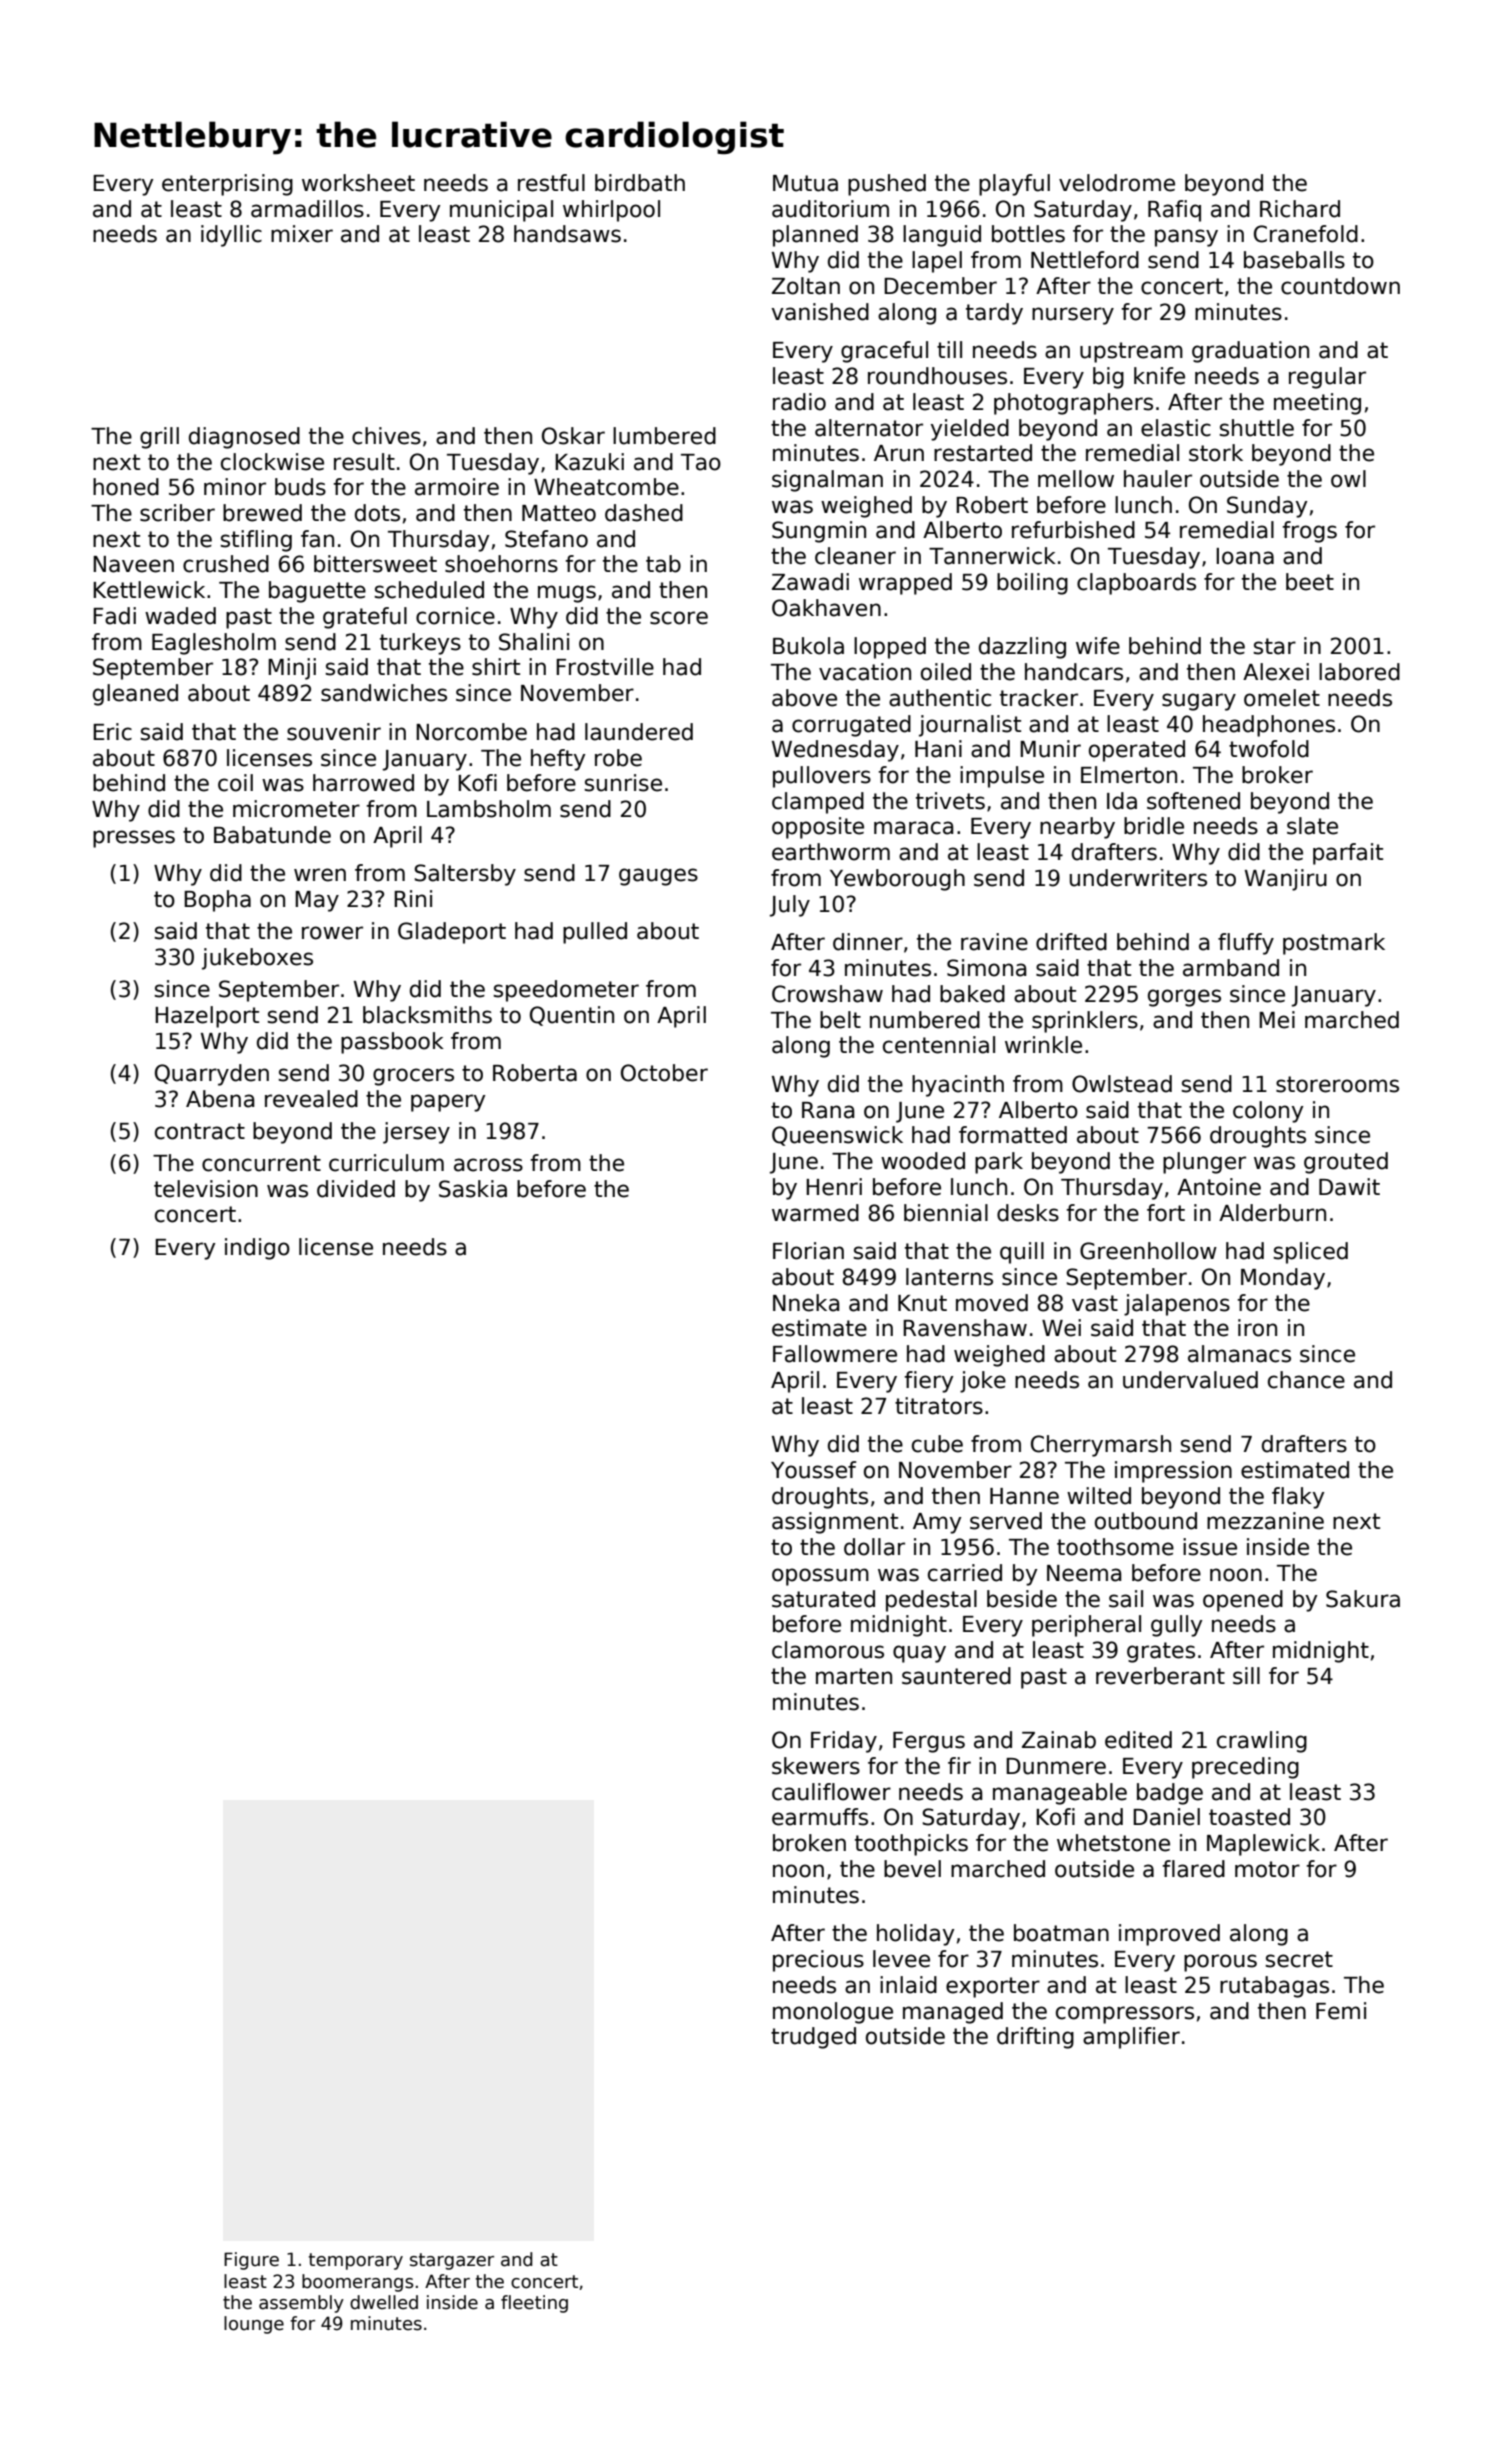  What do you see at coordinates (1073, 316) in the screenshot?
I see `nursery` at bounding box center [1073, 316].
